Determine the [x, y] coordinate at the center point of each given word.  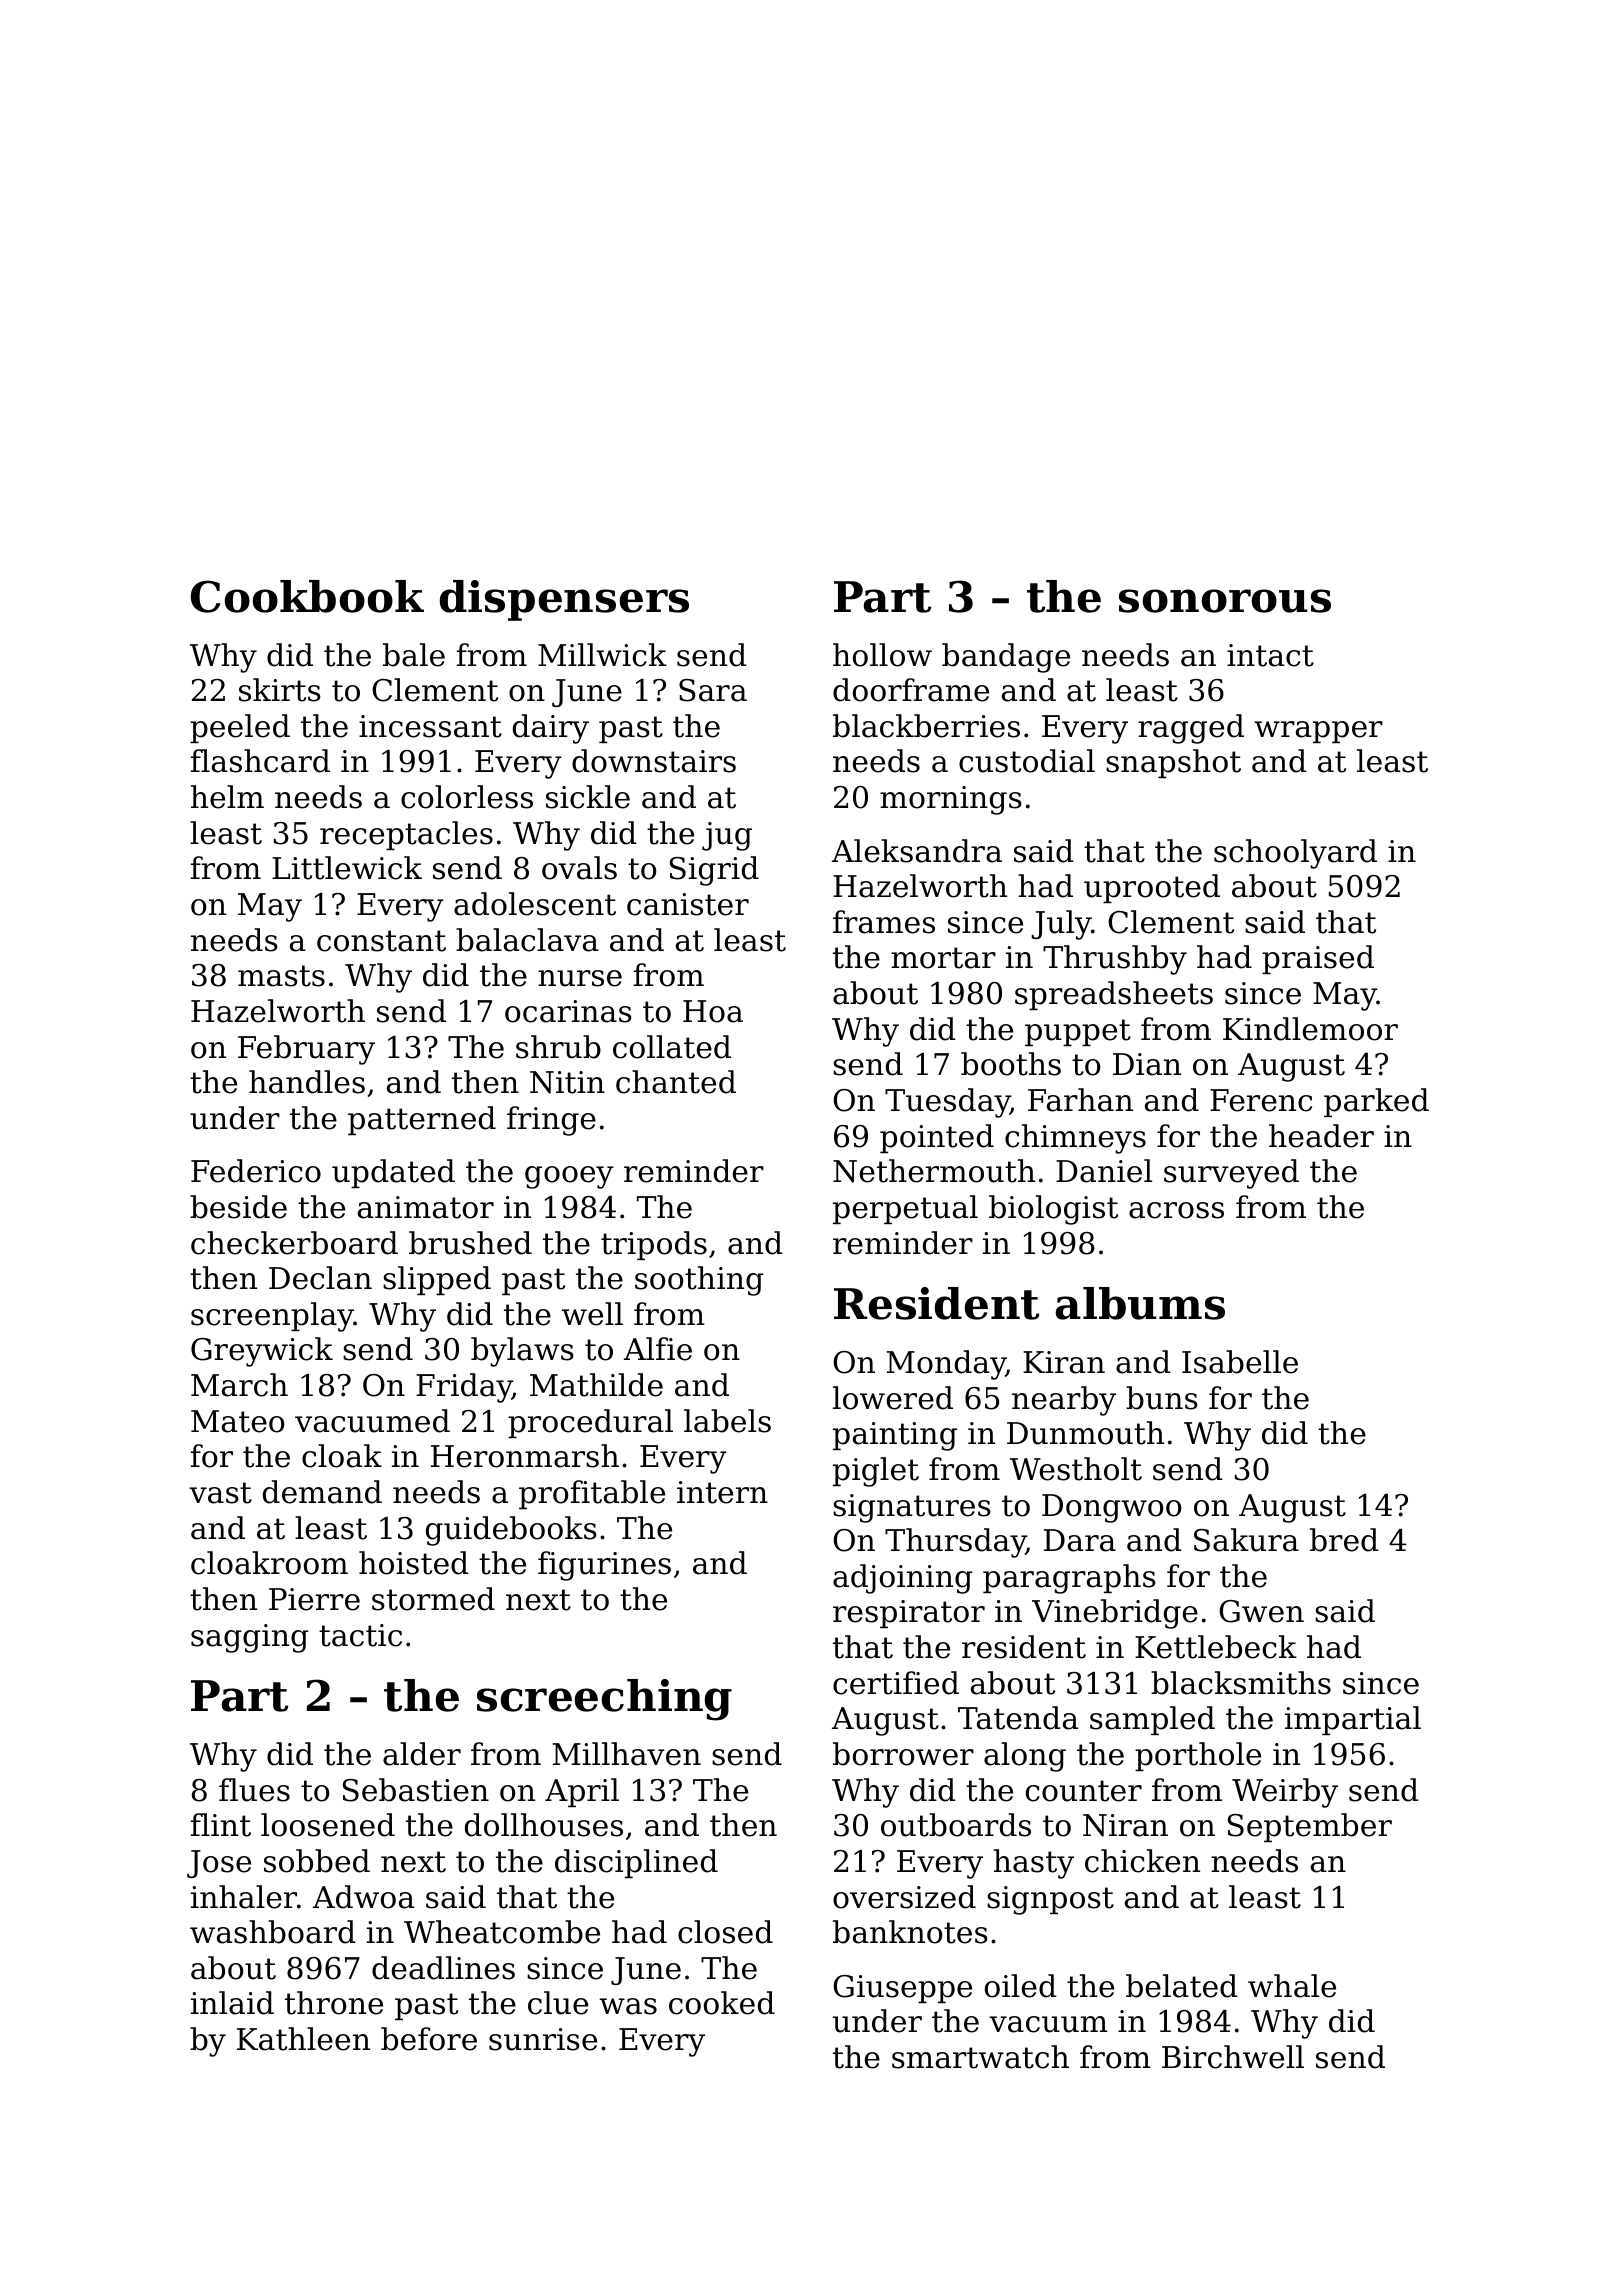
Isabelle [1240, 1362]
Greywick [262, 1352]
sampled [1152, 1720]
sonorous [1225, 601]
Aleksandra [917, 851]
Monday [946, 1365]
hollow [882, 655]
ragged [1191, 729]
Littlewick [347, 868]
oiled [1021, 1986]
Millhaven [627, 1754]
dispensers [564, 600]
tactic [360, 1635]
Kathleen [303, 2039]
